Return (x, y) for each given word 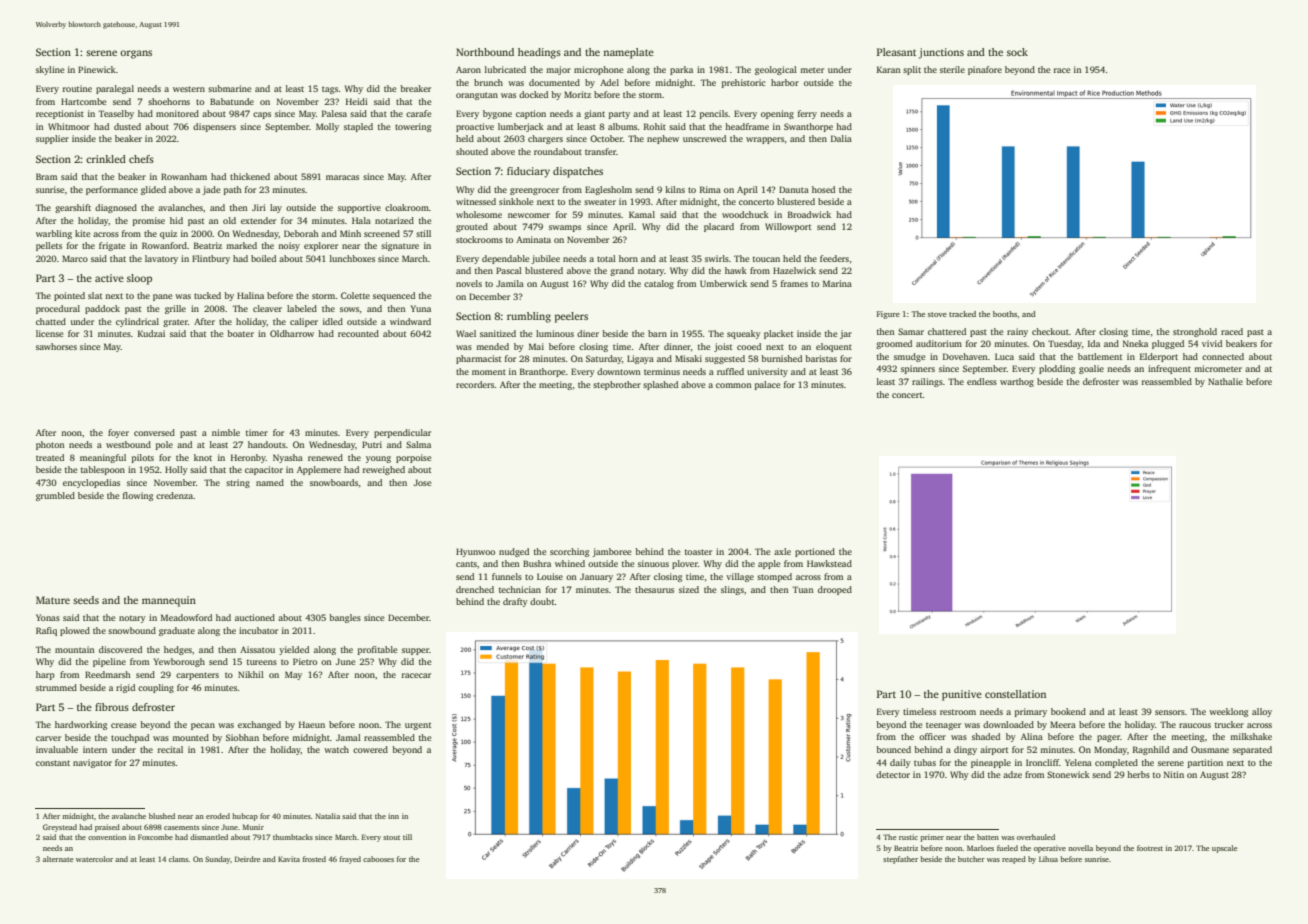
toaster (698, 552)
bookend (1068, 711)
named (270, 482)
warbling (54, 234)
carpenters (197, 676)
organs (136, 54)
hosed (823, 189)
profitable (377, 650)
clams (179, 859)
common (734, 385)
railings (927, 382)
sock (1017, 52)
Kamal (642, 214)
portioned (815, 552)
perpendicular (402, 433)
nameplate (628, 53)
